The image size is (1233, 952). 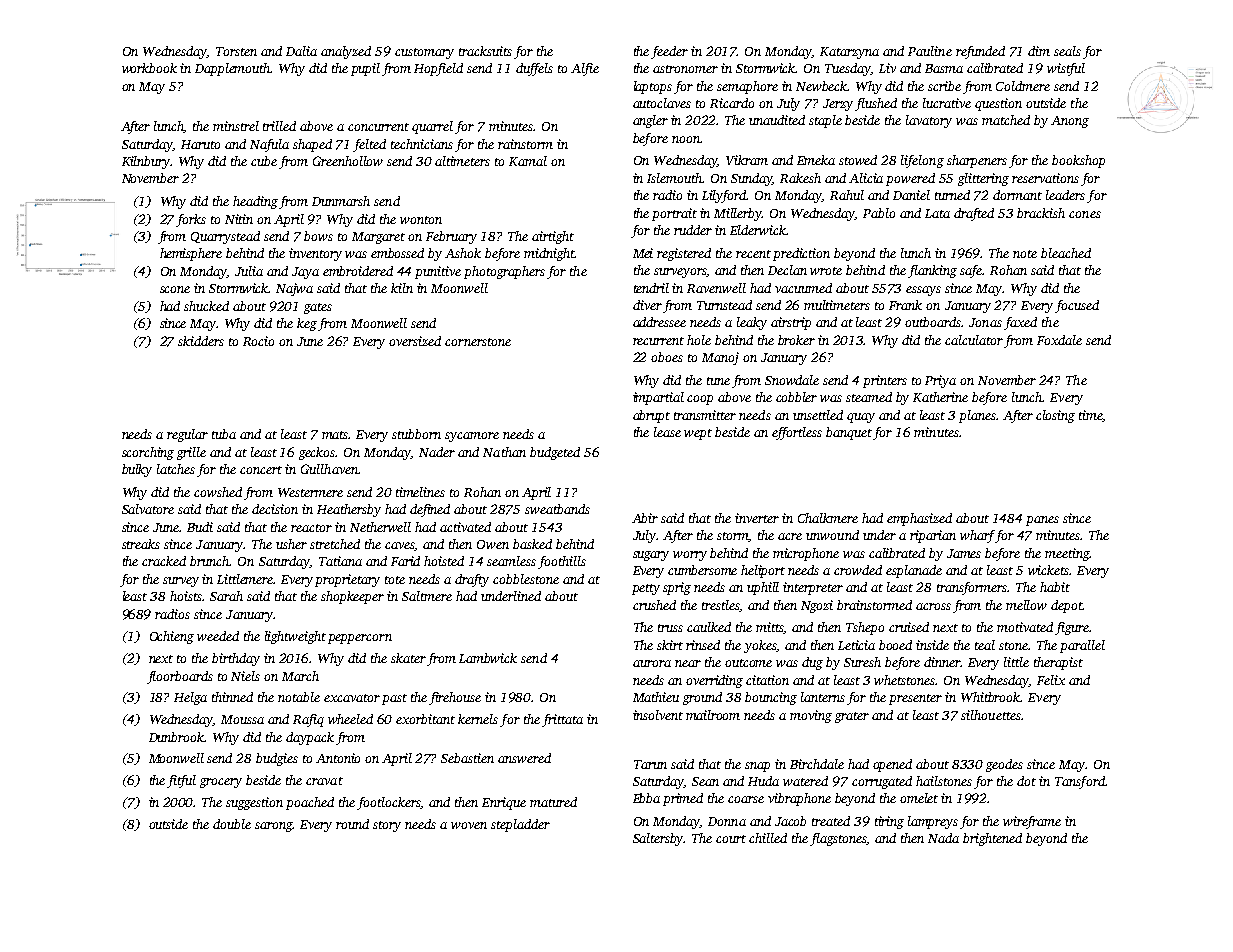 What do you see at coordinates (177, 737) in the screenshot?
I see `Dunbrook` at bounding box center [177, 737].
